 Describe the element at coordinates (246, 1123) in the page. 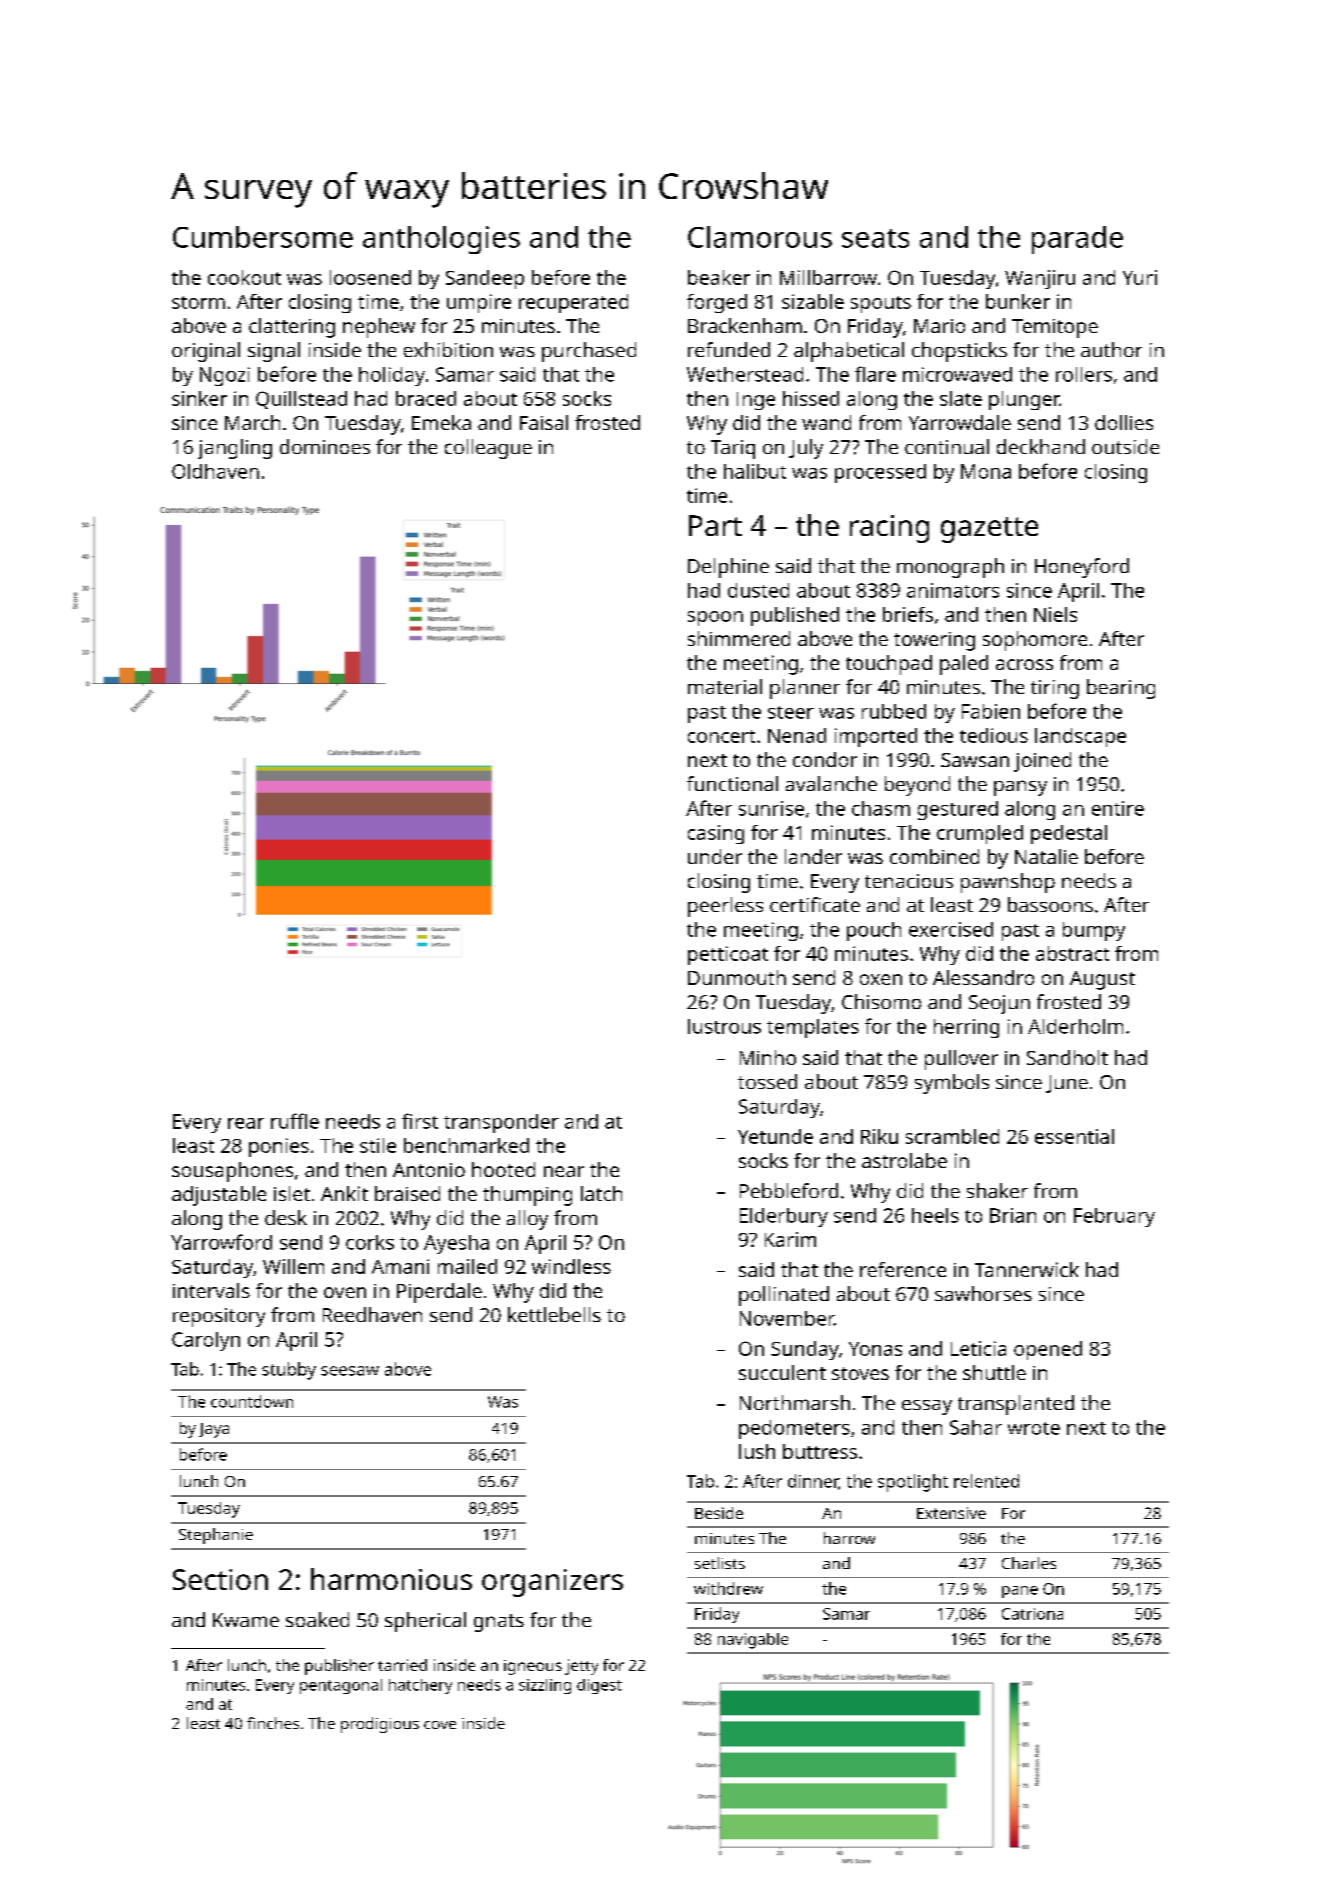

I see `rear` at that location.
